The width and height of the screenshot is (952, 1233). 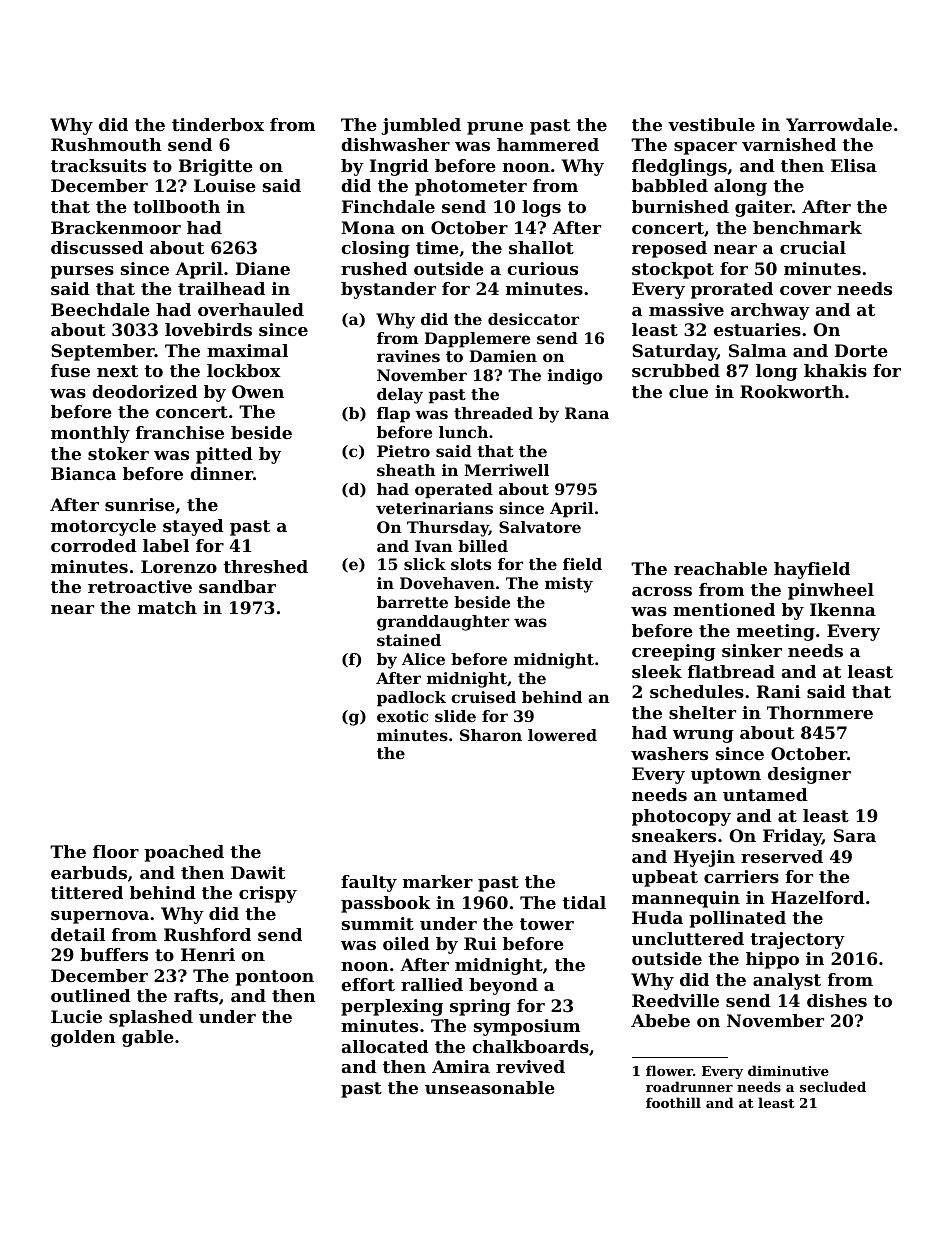 I want to click on Owen, so click(x=258, y=391).
